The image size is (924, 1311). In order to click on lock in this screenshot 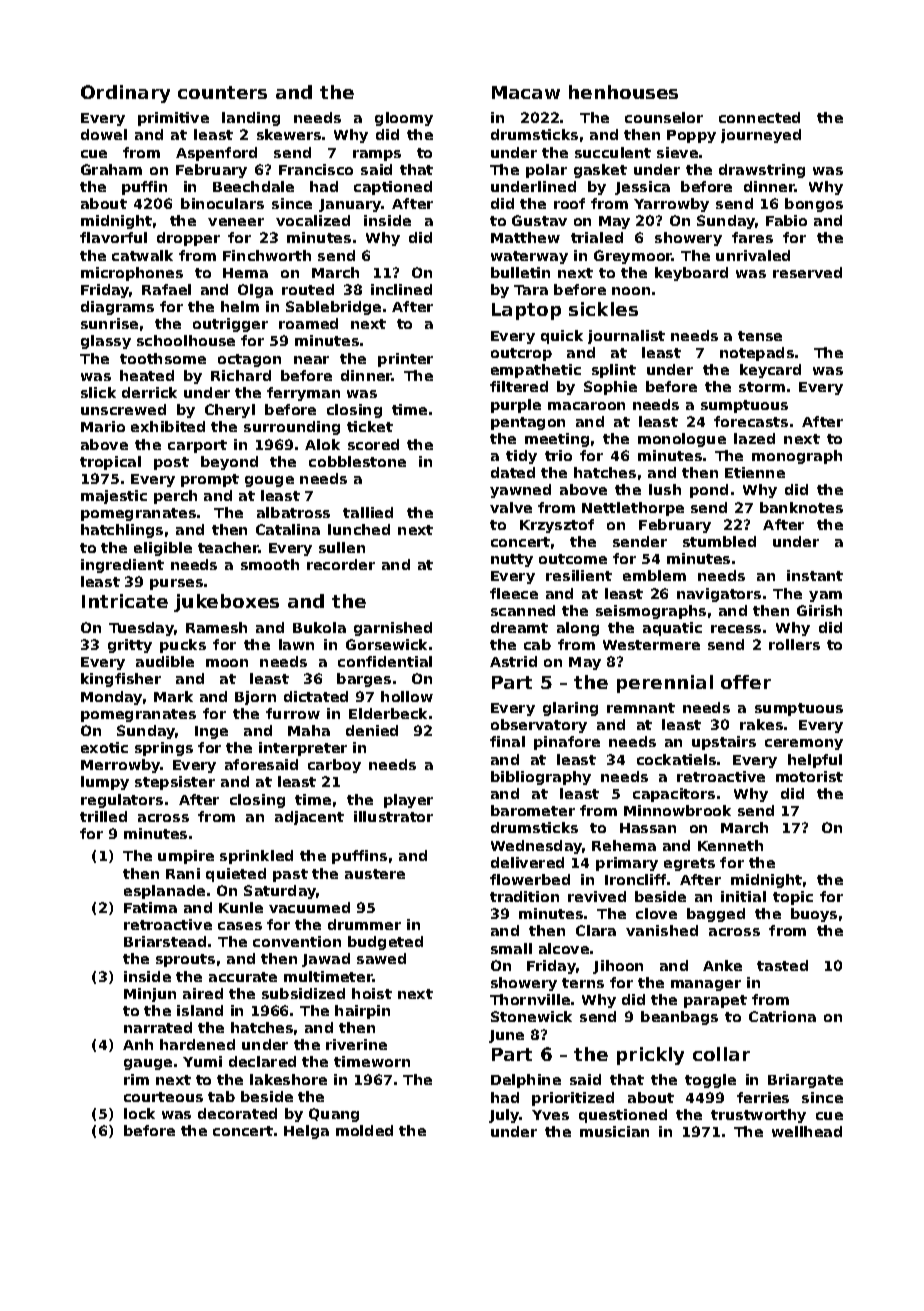, I will do `click(139, 1113)`.
